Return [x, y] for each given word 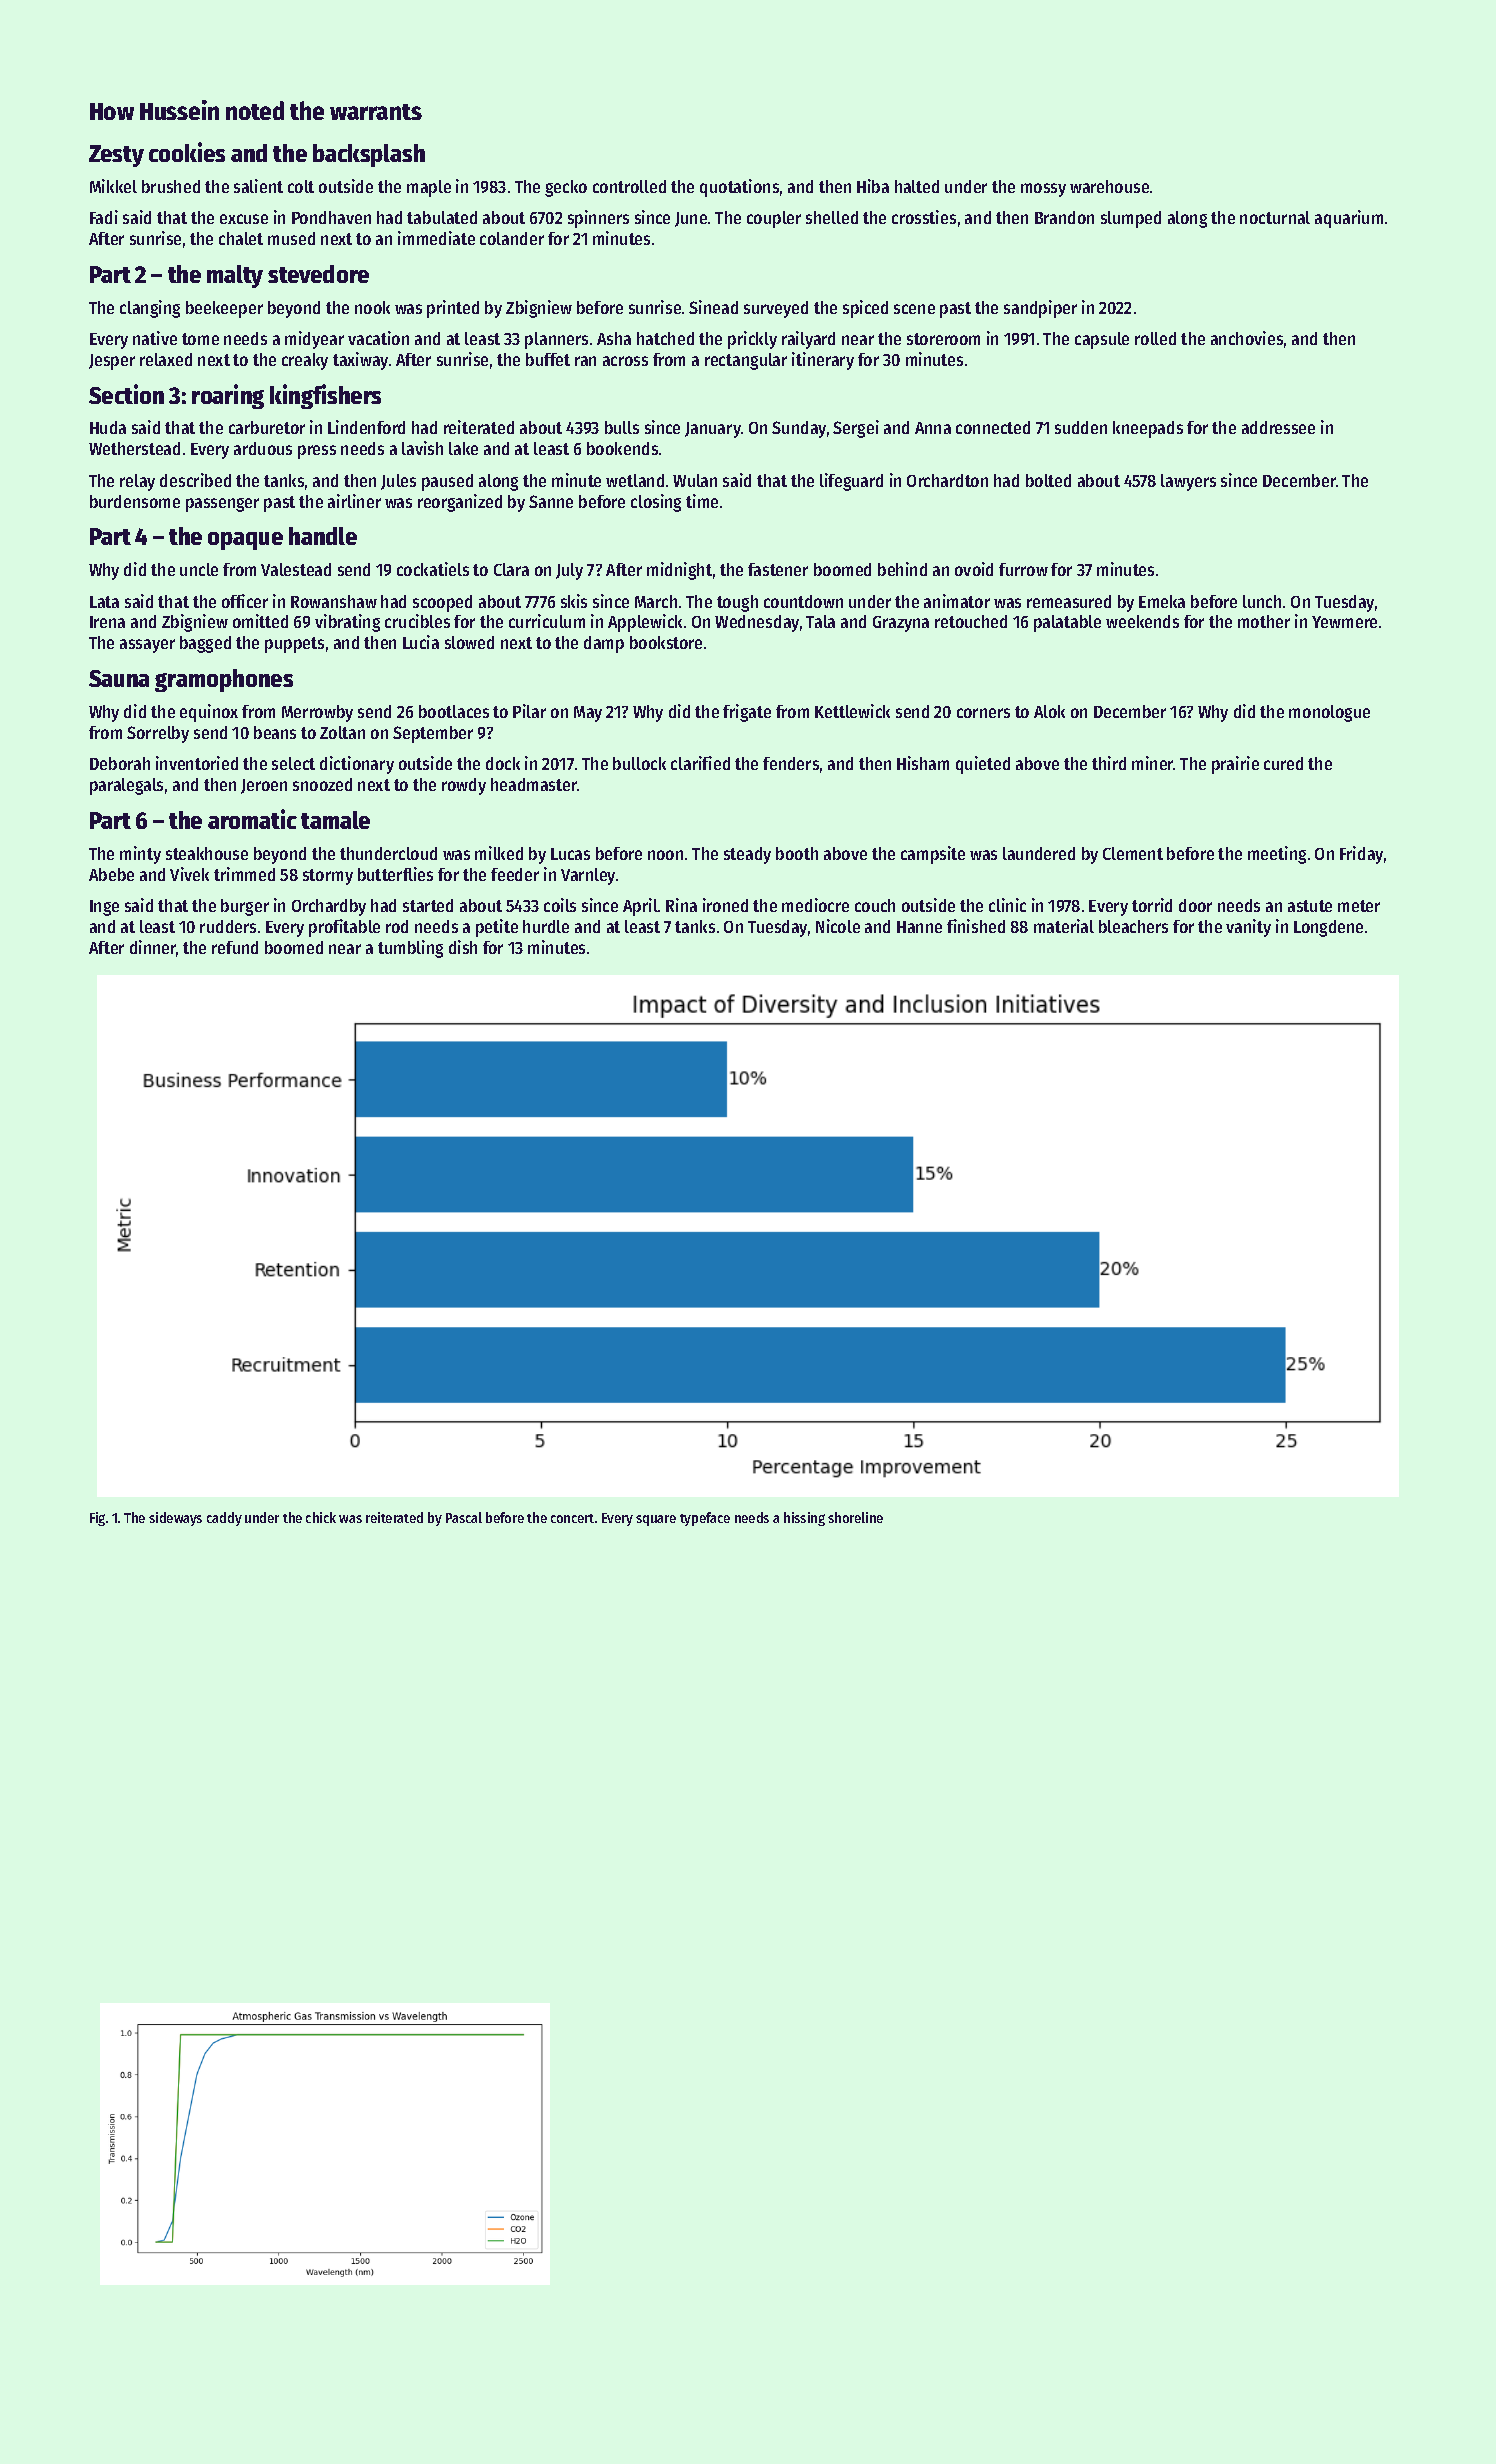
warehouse [1109, 186]
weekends [1142, 621]
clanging [150, 309]
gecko [566, 188]
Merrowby [317, 713]
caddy [224, 1519]
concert [572, 1518]
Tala [820, 621]
